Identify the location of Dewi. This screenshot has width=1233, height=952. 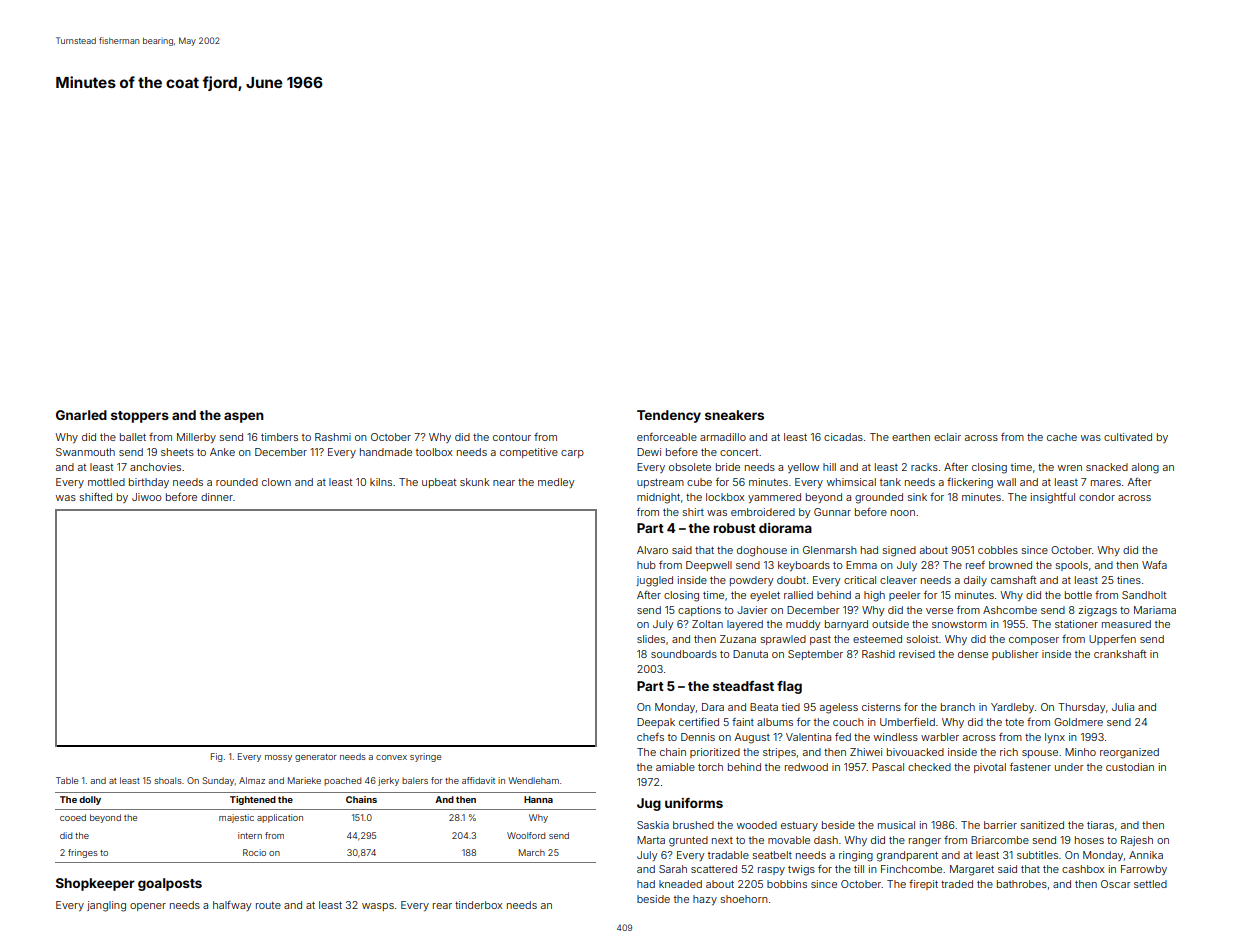
(649, 452).
